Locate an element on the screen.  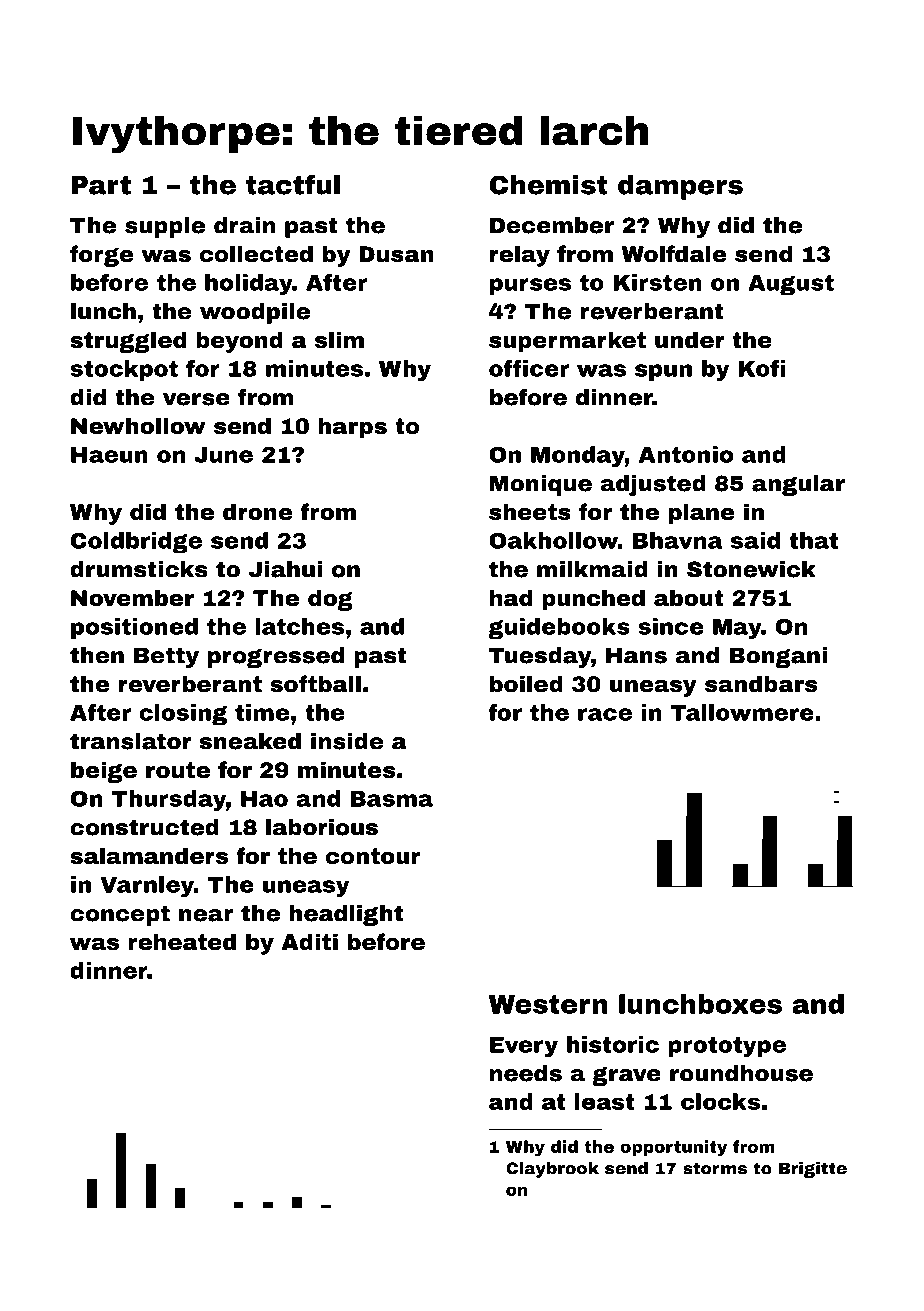
then is located at coordinates (97, 655).
